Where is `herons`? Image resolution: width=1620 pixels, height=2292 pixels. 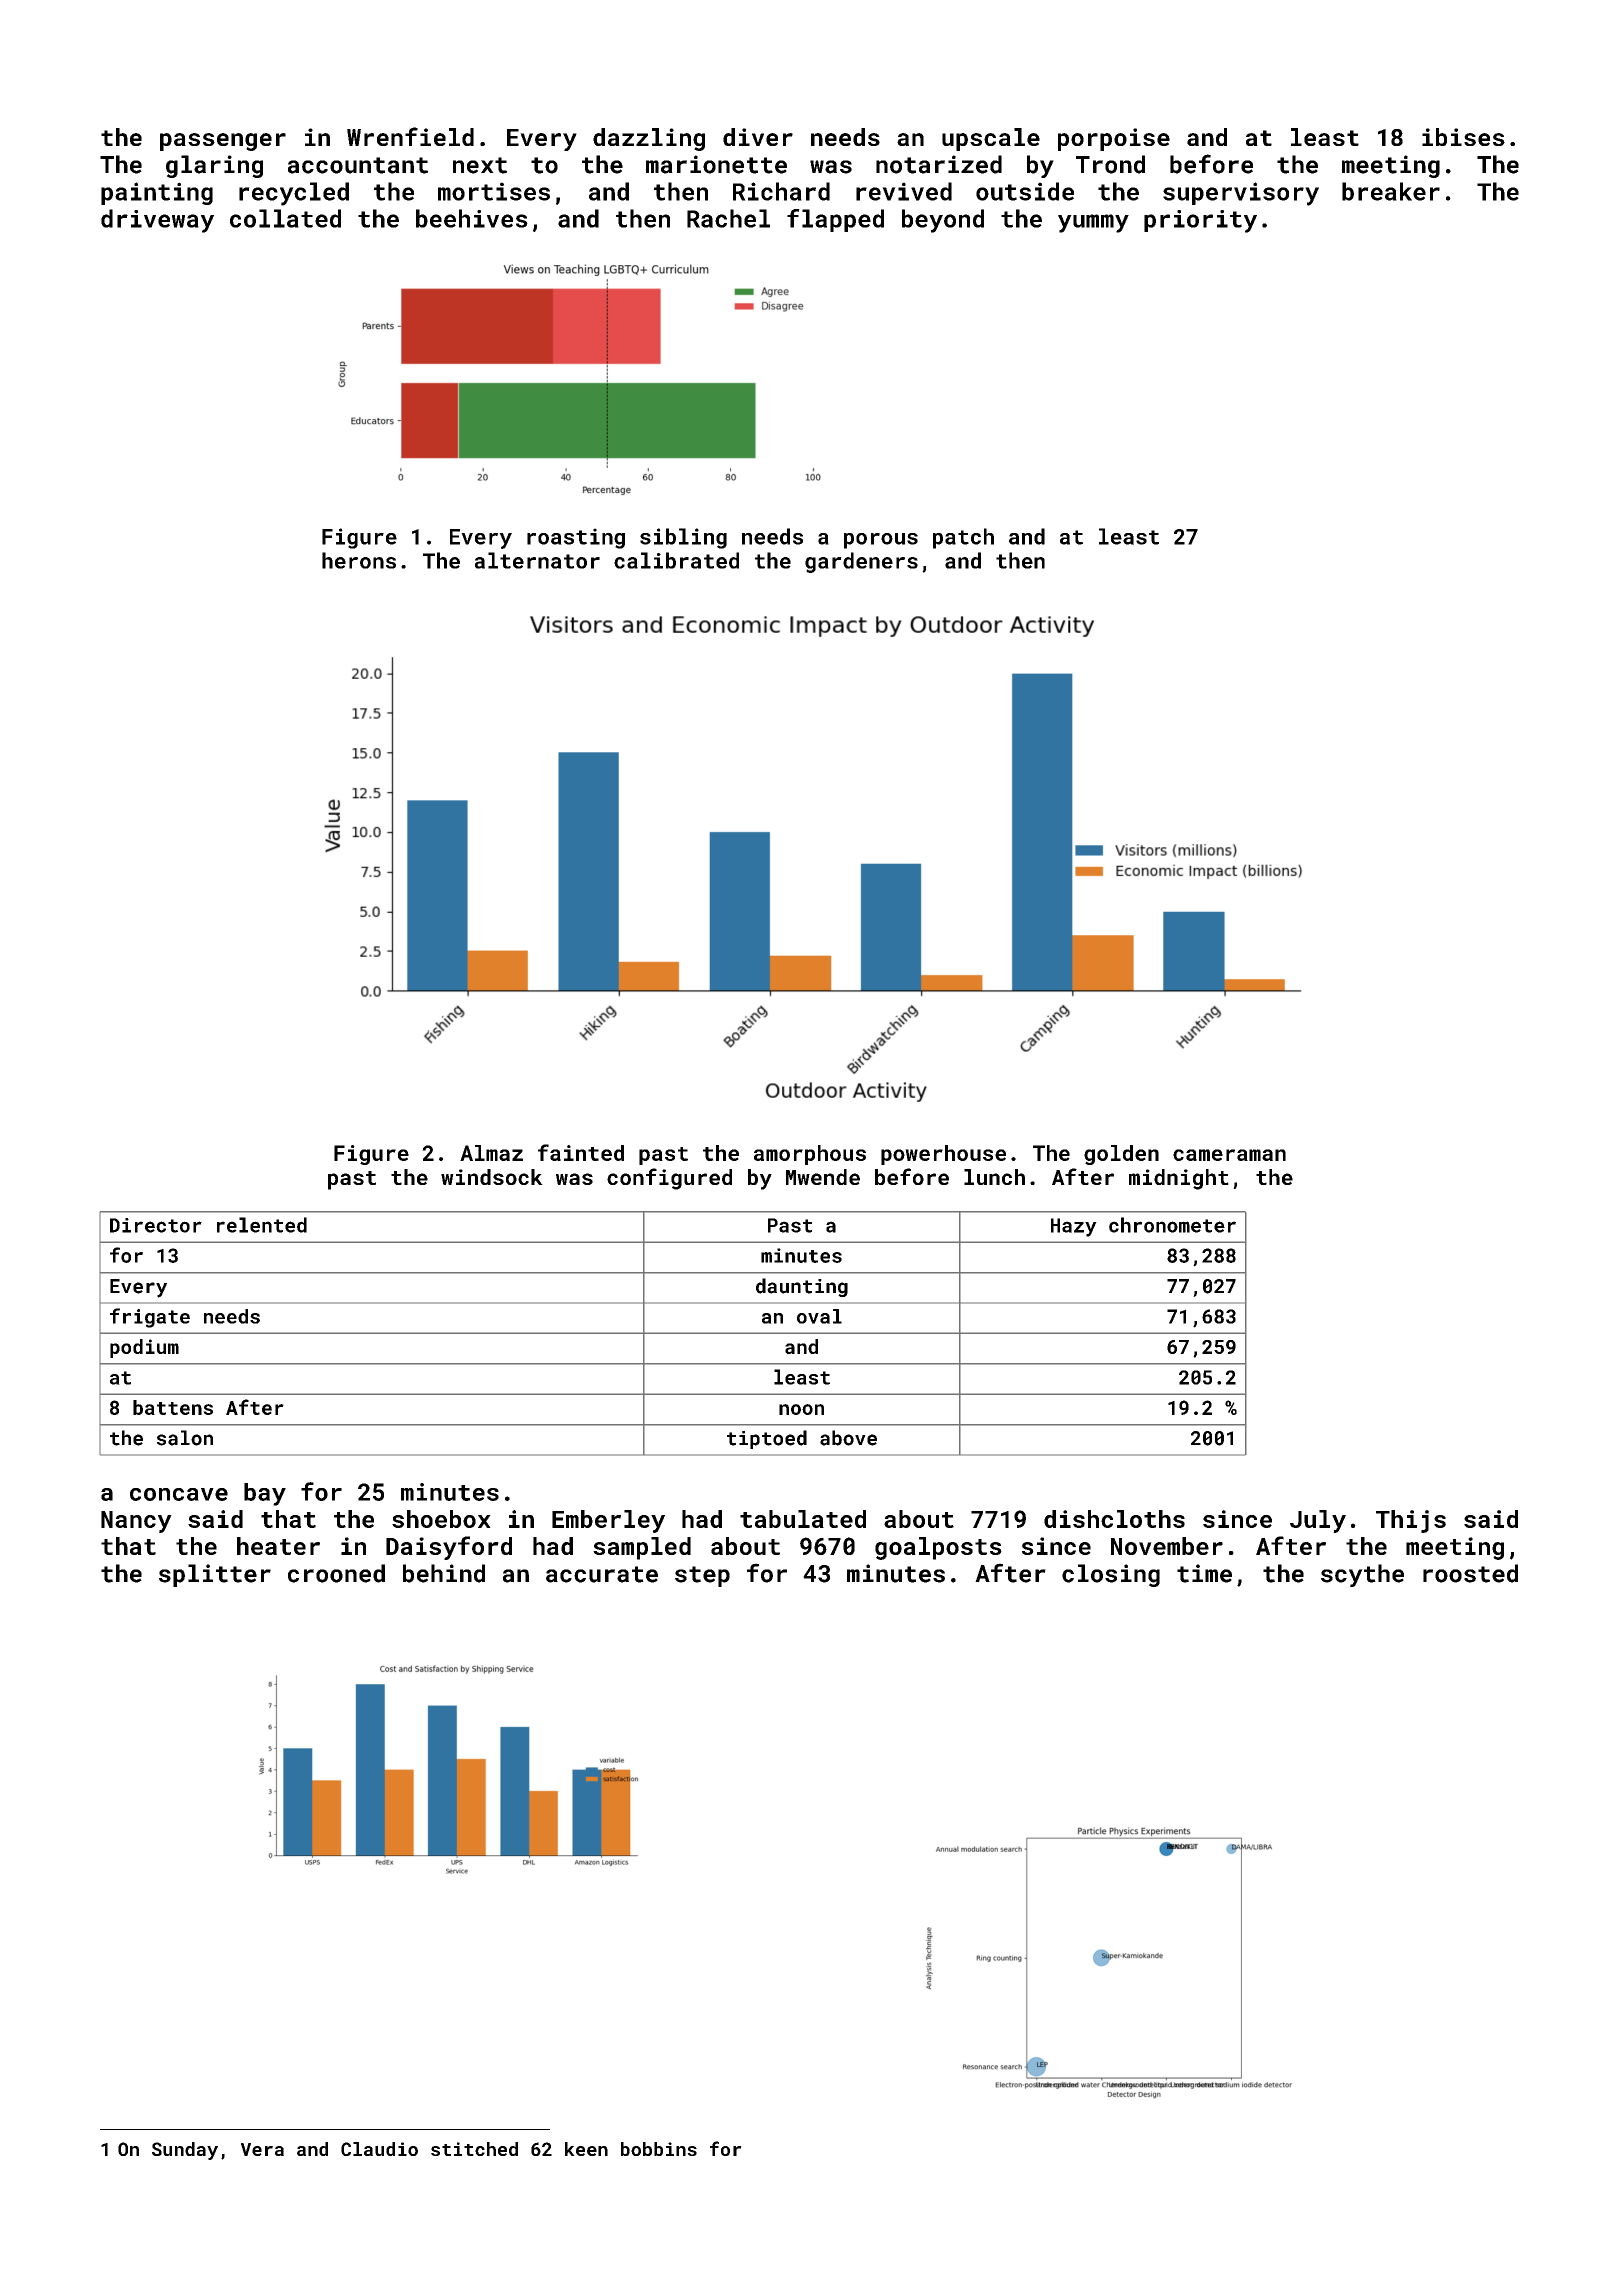
herons is located at coordinates (359, 560).
